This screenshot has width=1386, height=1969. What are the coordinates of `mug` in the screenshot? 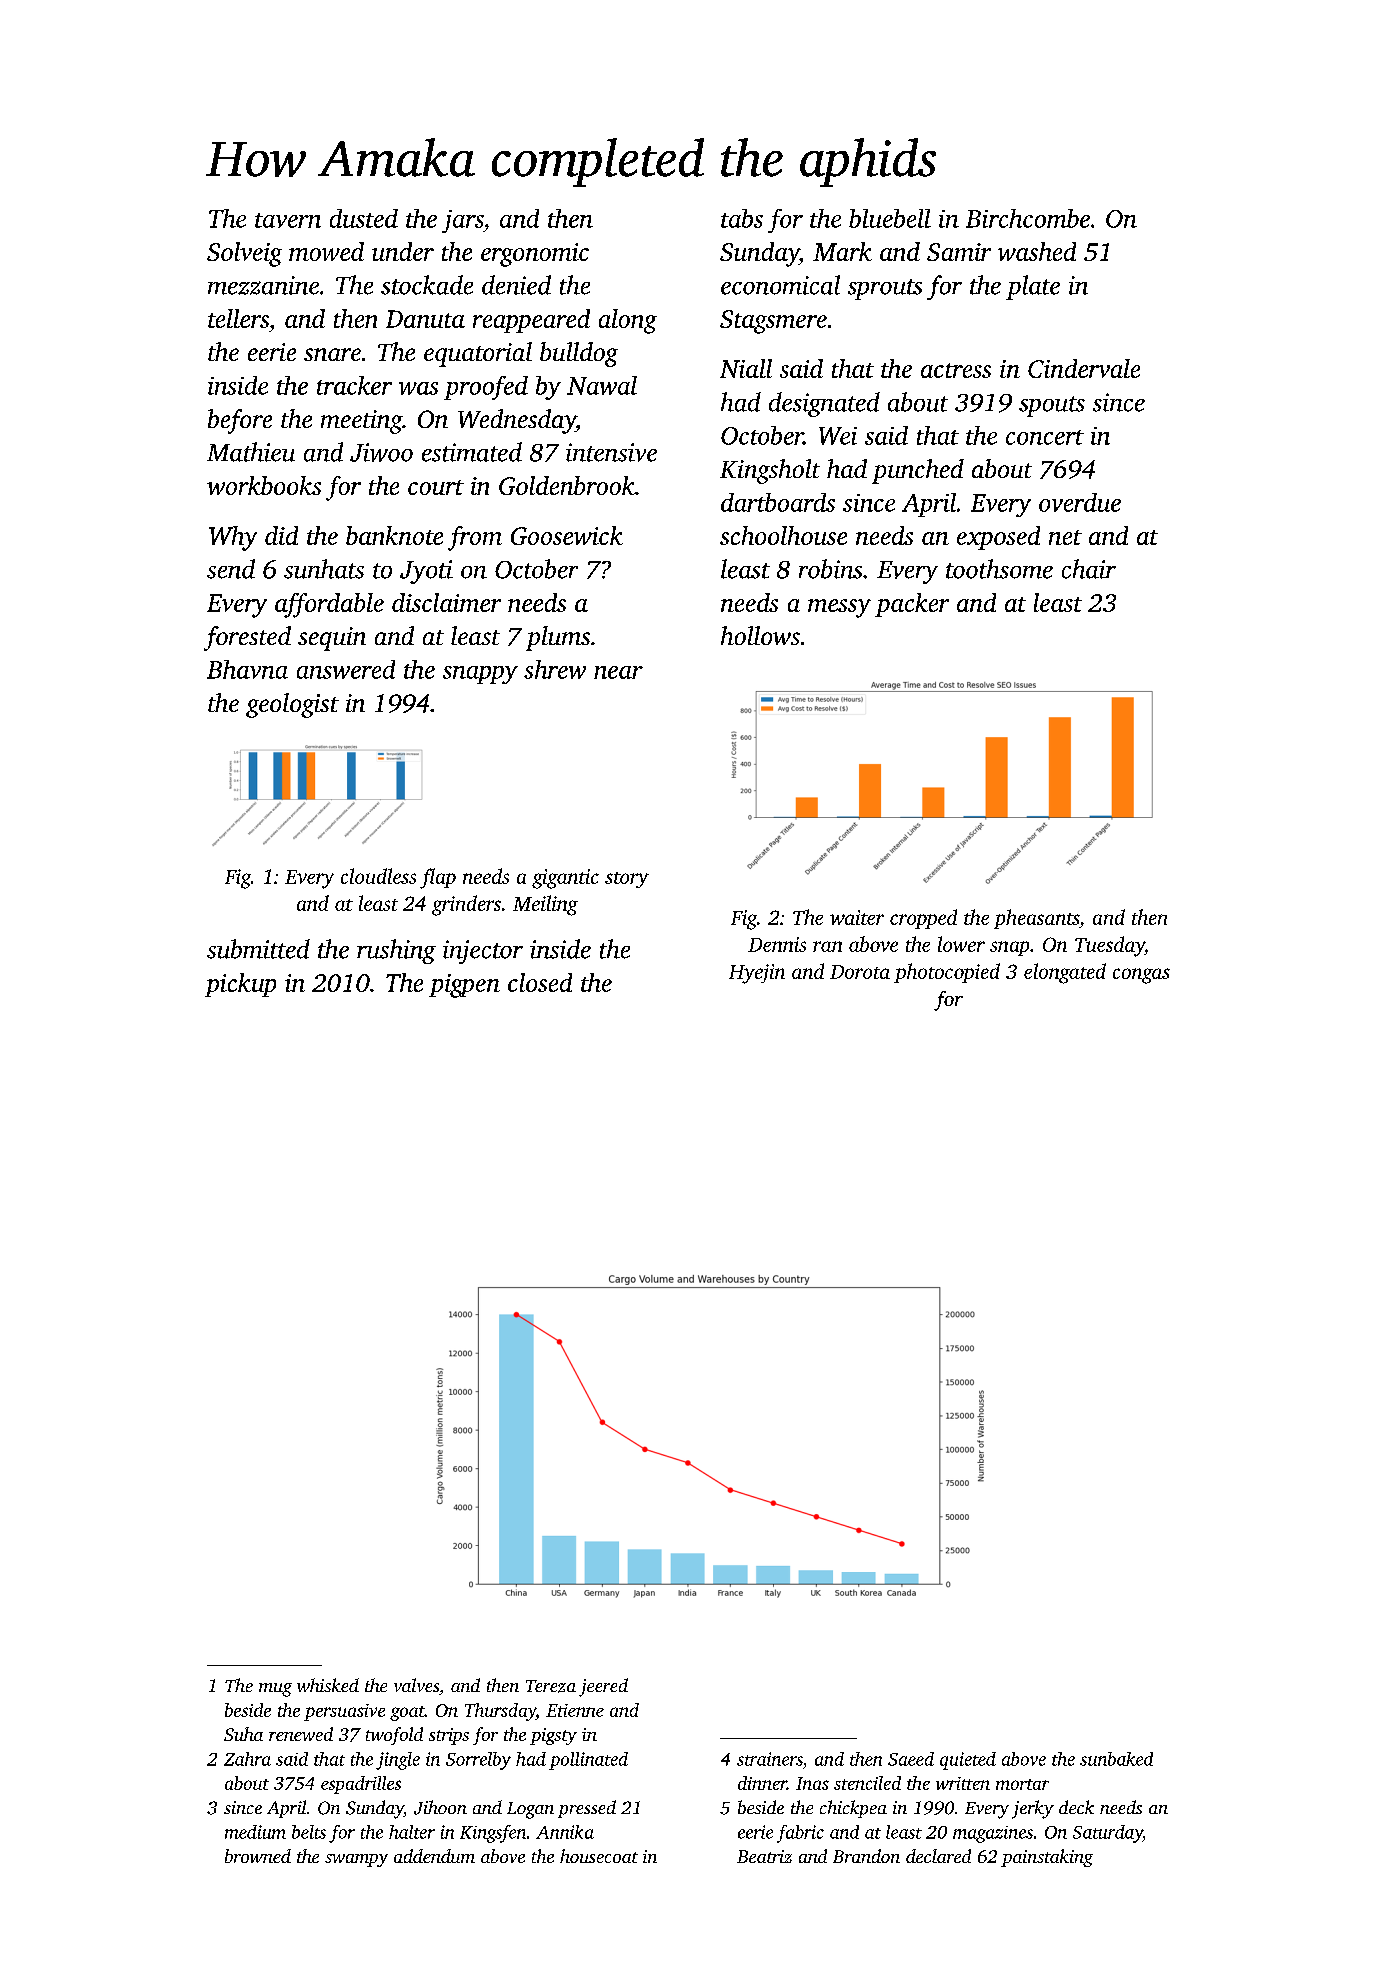 It's located at (275, 1690).
